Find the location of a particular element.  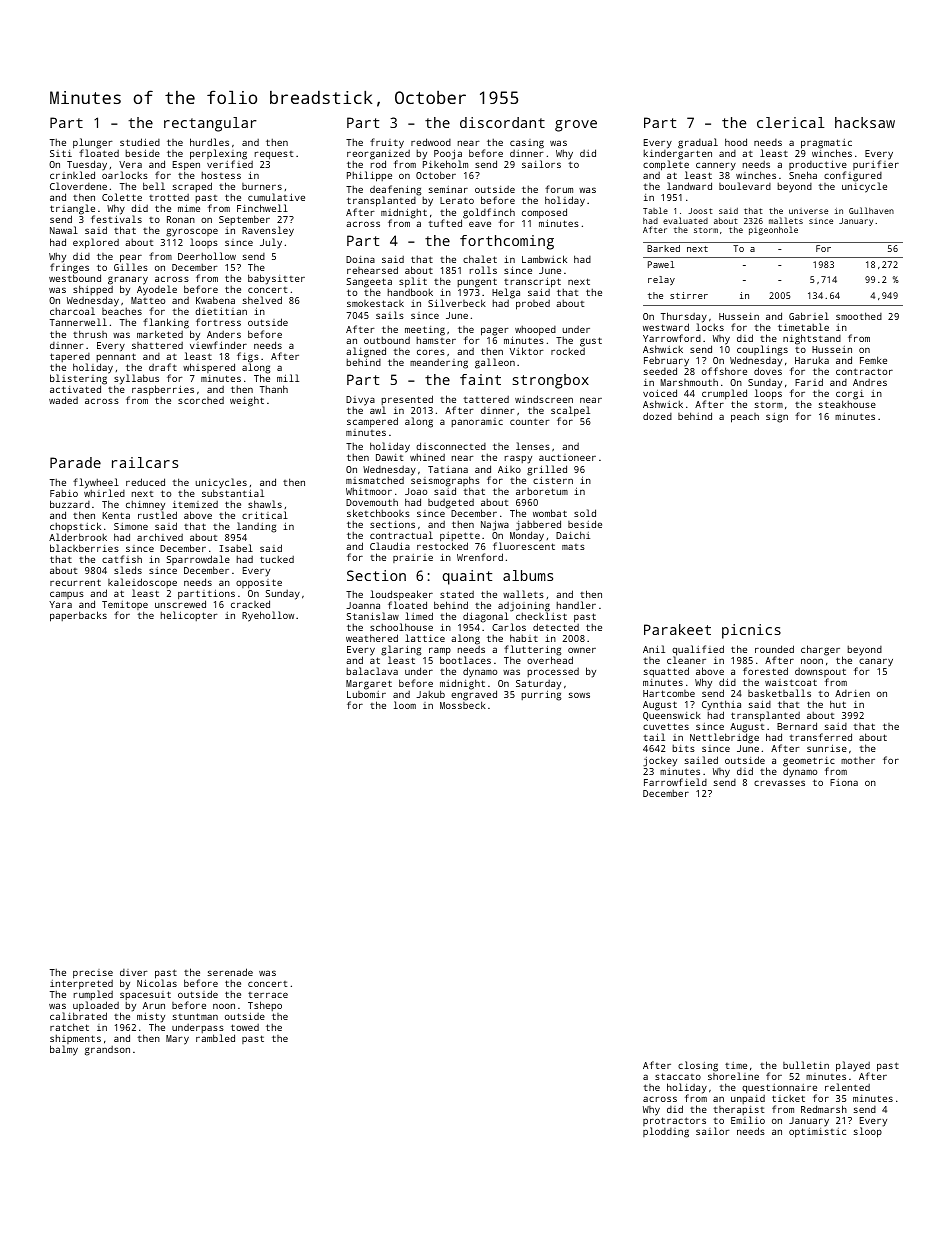

Finchwell is located at coordinates (262, 208).
